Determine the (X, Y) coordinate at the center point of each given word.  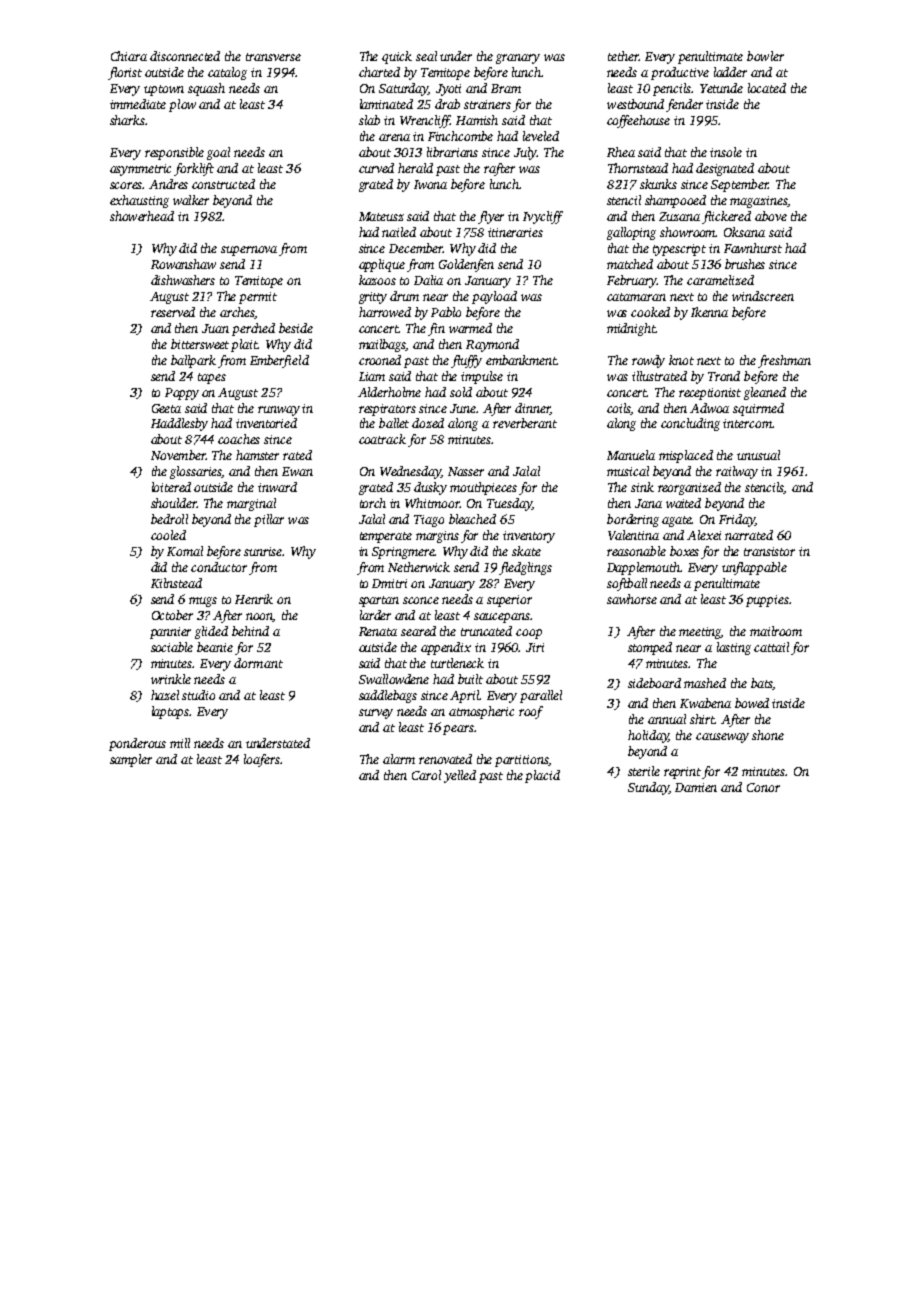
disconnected (185, 56)
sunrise (263, 551)
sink (642, 487)
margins (437, 537)
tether (623, 56)
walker (191, 200)
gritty (373, 298)
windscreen (763, 296)
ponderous (137, 744)
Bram (506, 88)
